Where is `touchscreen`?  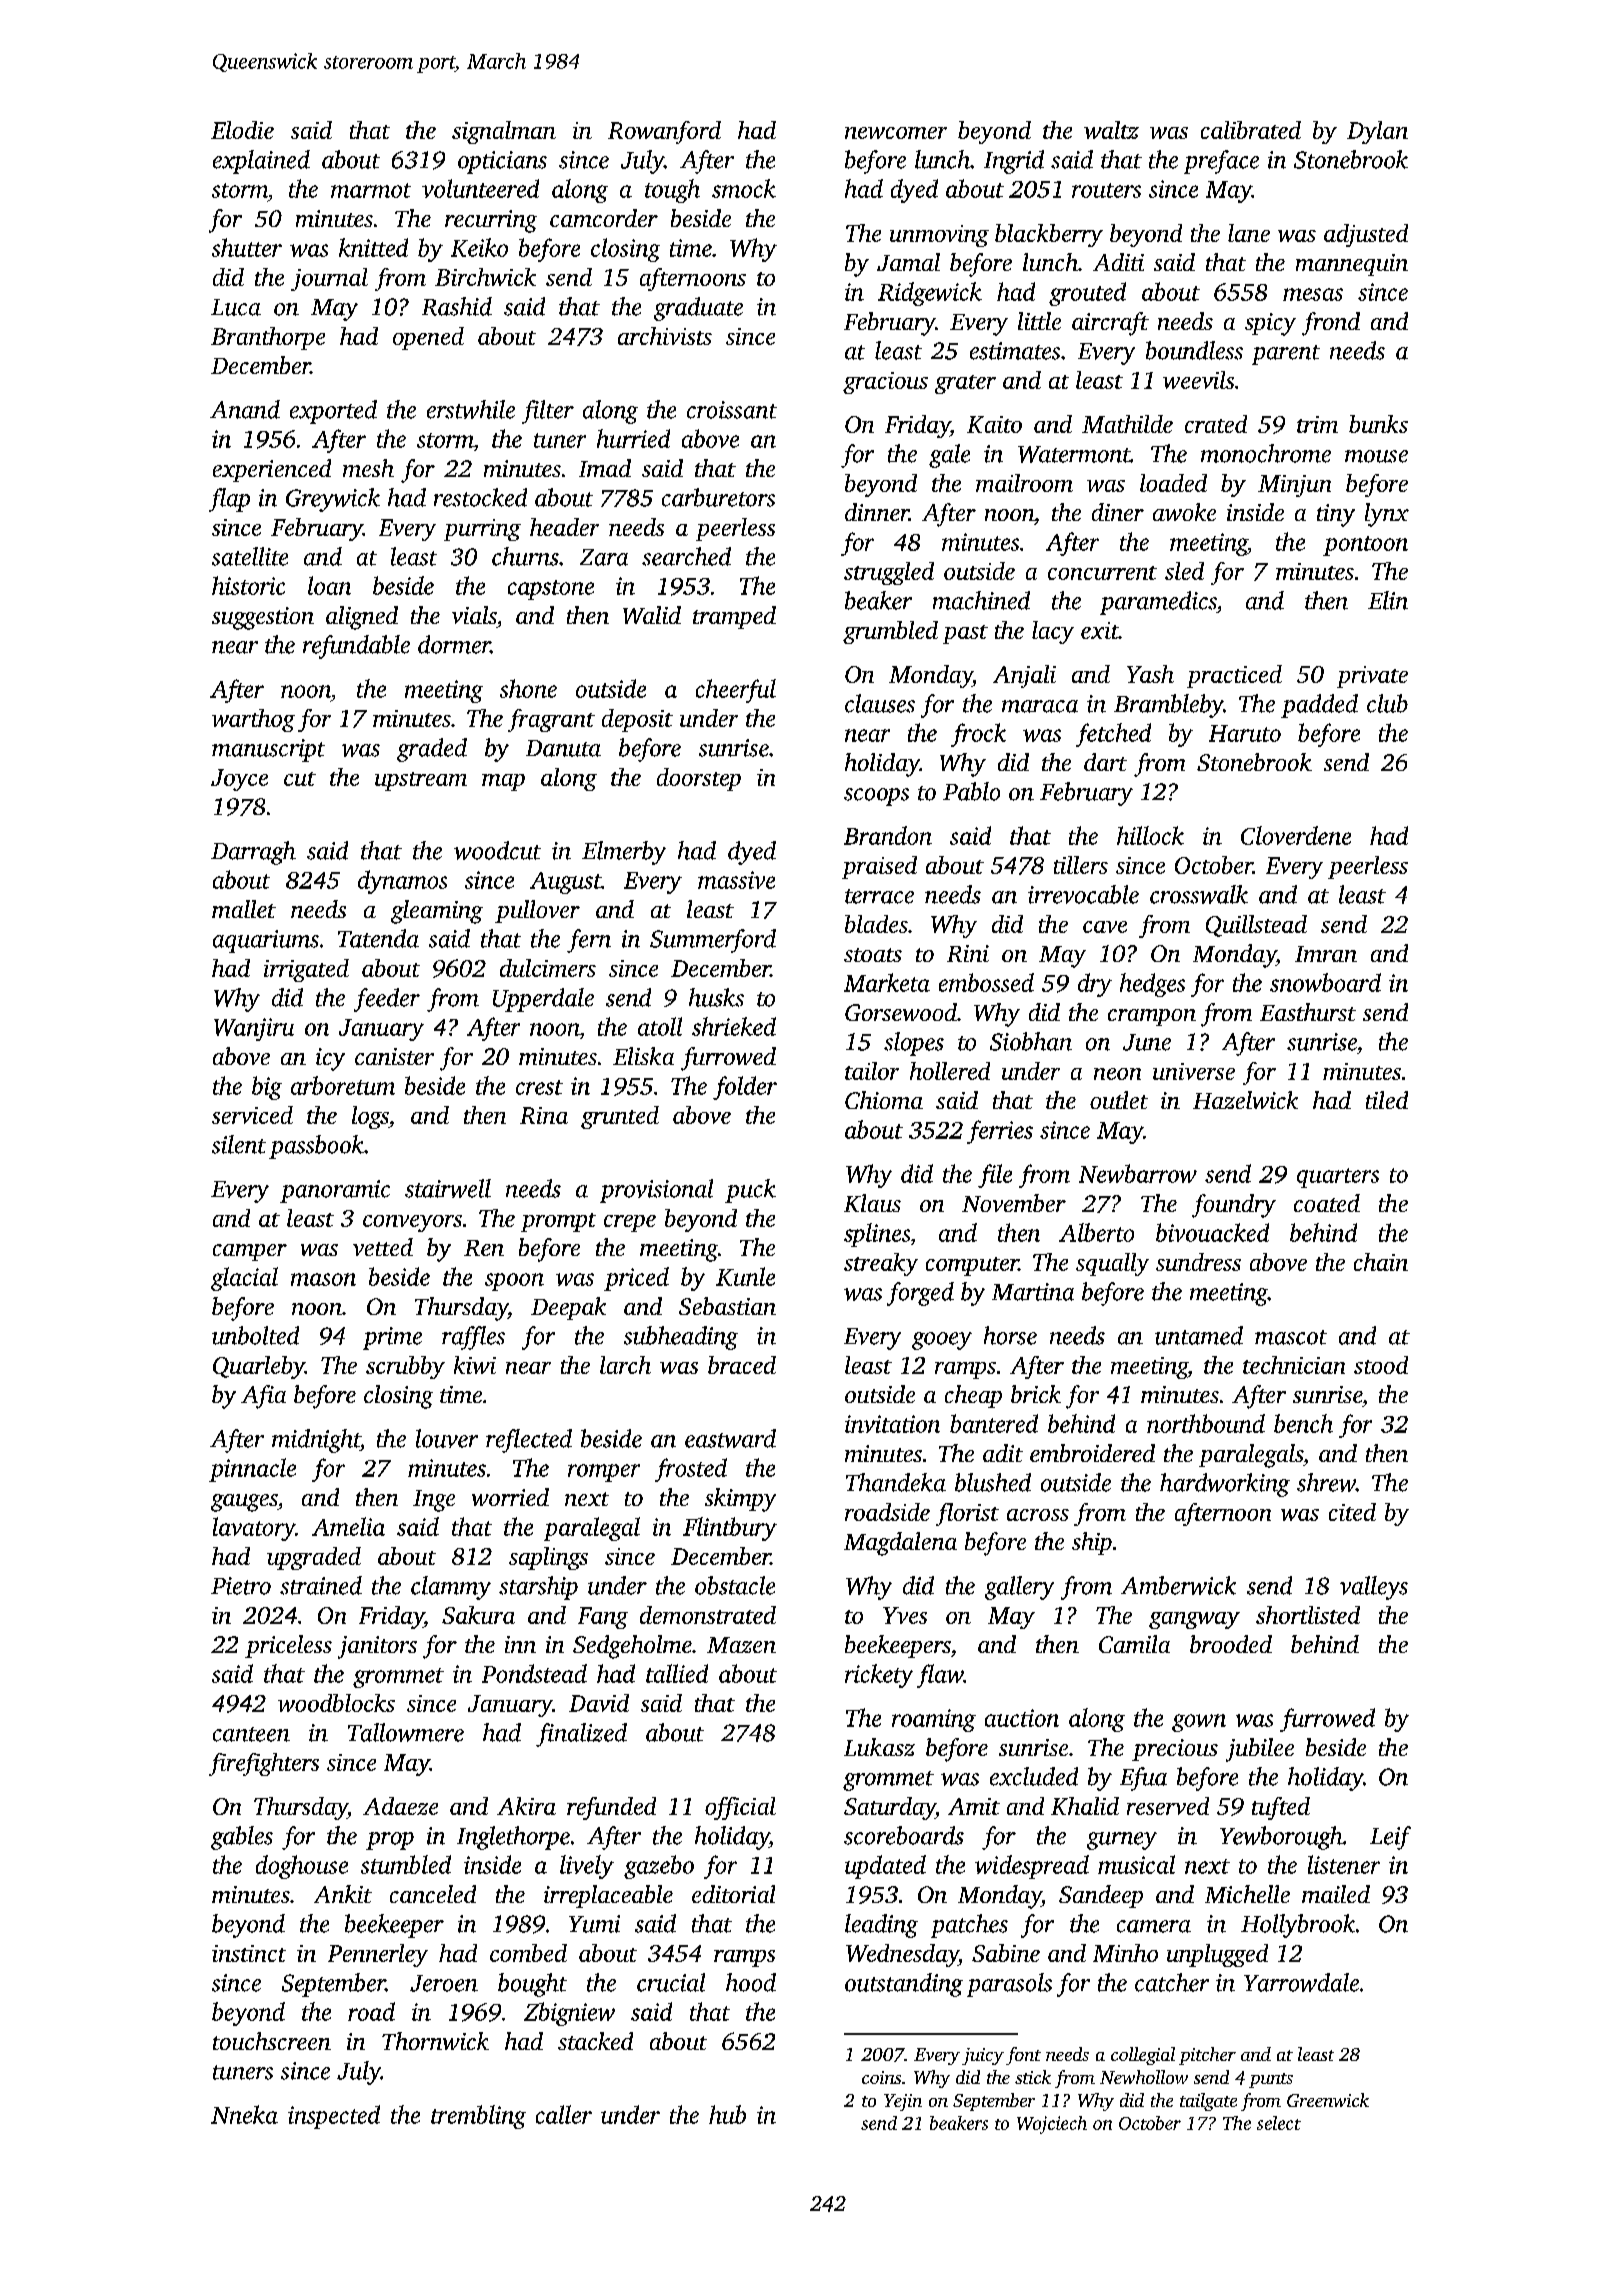
touchscreen is located at coordinates (272, 2041).
